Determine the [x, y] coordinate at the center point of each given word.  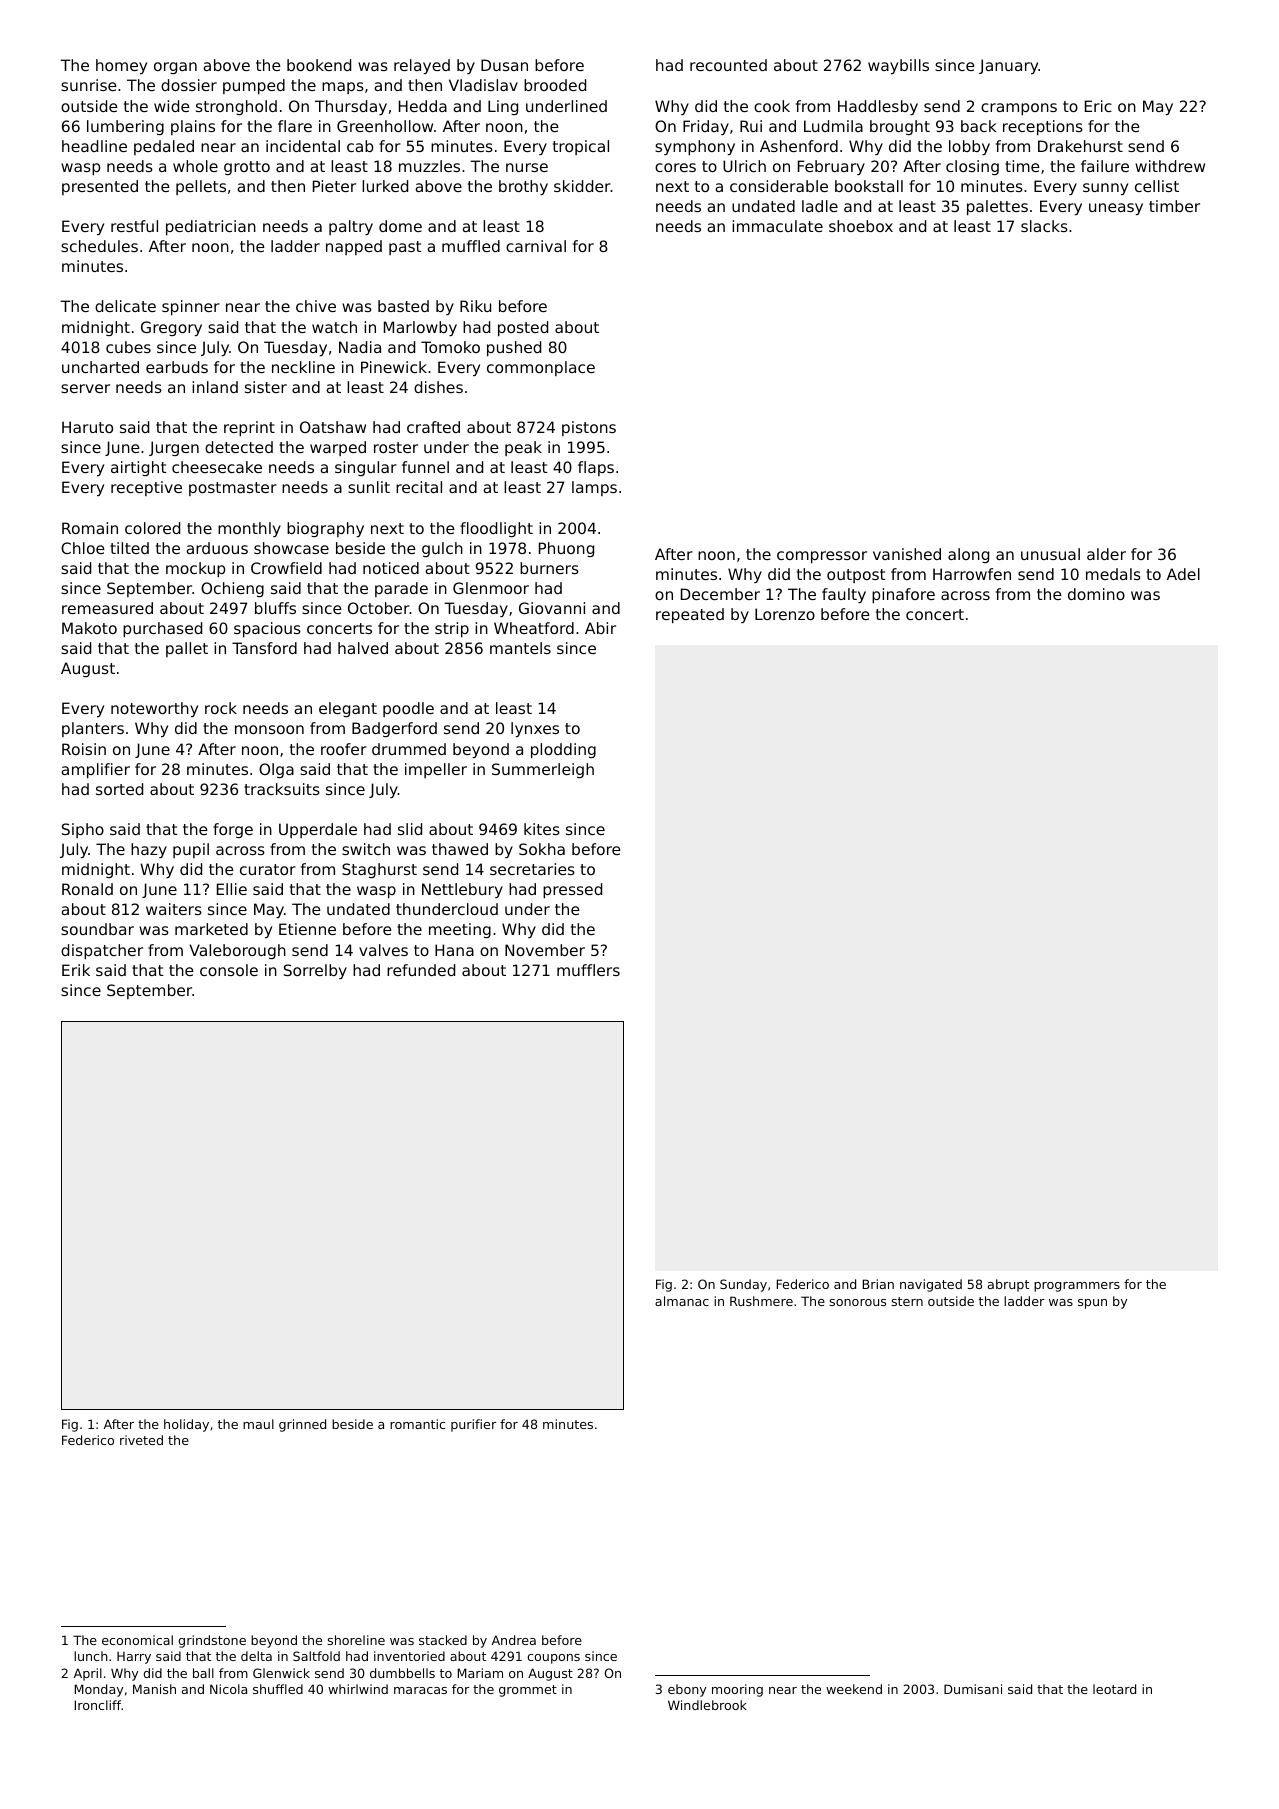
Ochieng [232, 589]
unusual [1050, 554]
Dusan [504, 65]
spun [1092, 1304]
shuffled [278, 1689]
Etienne [307, 929]
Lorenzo [785, 614]
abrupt [1008, 1285]
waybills [898, 66]
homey [121, 66]
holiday [186, 1425]
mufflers [588, 970]
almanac [682, 1301]
